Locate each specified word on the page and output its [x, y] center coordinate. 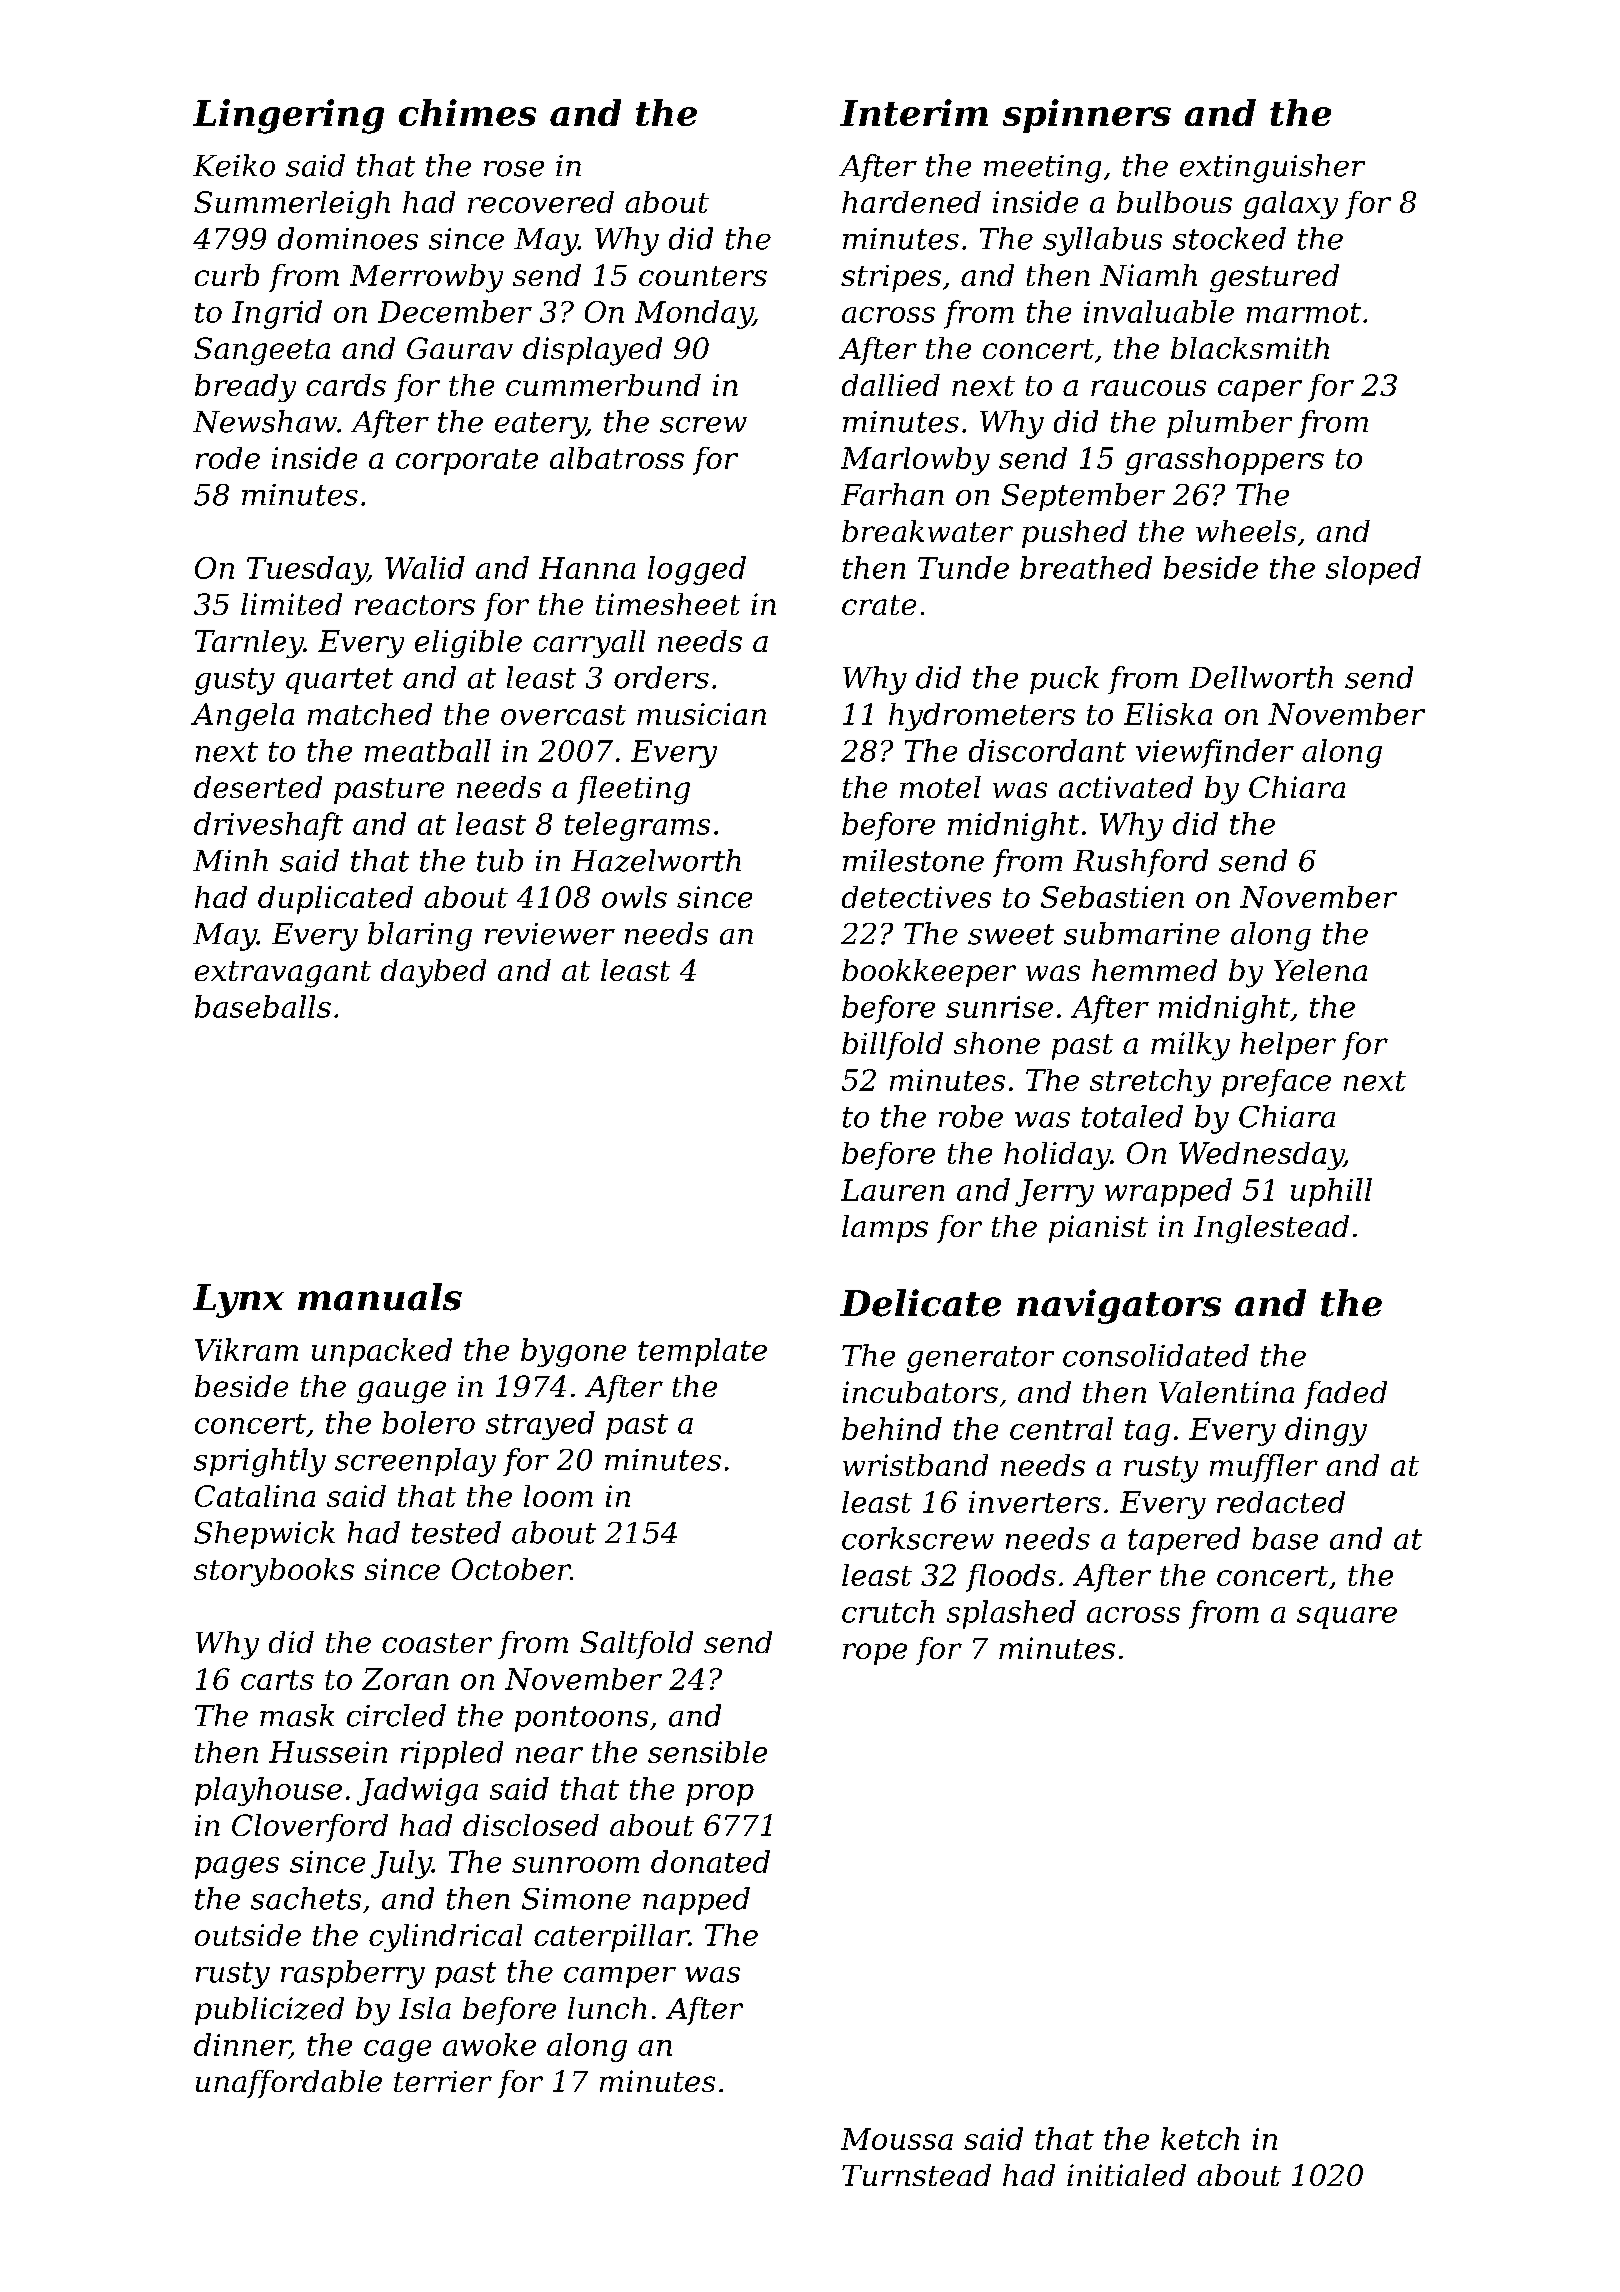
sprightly [260, 1462]
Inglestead [1271, 1229]
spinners [1087, 116]
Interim [914, 112]
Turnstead [916, 2175]
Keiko [234, 165]
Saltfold [636, 1645]
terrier [443, 2081]
